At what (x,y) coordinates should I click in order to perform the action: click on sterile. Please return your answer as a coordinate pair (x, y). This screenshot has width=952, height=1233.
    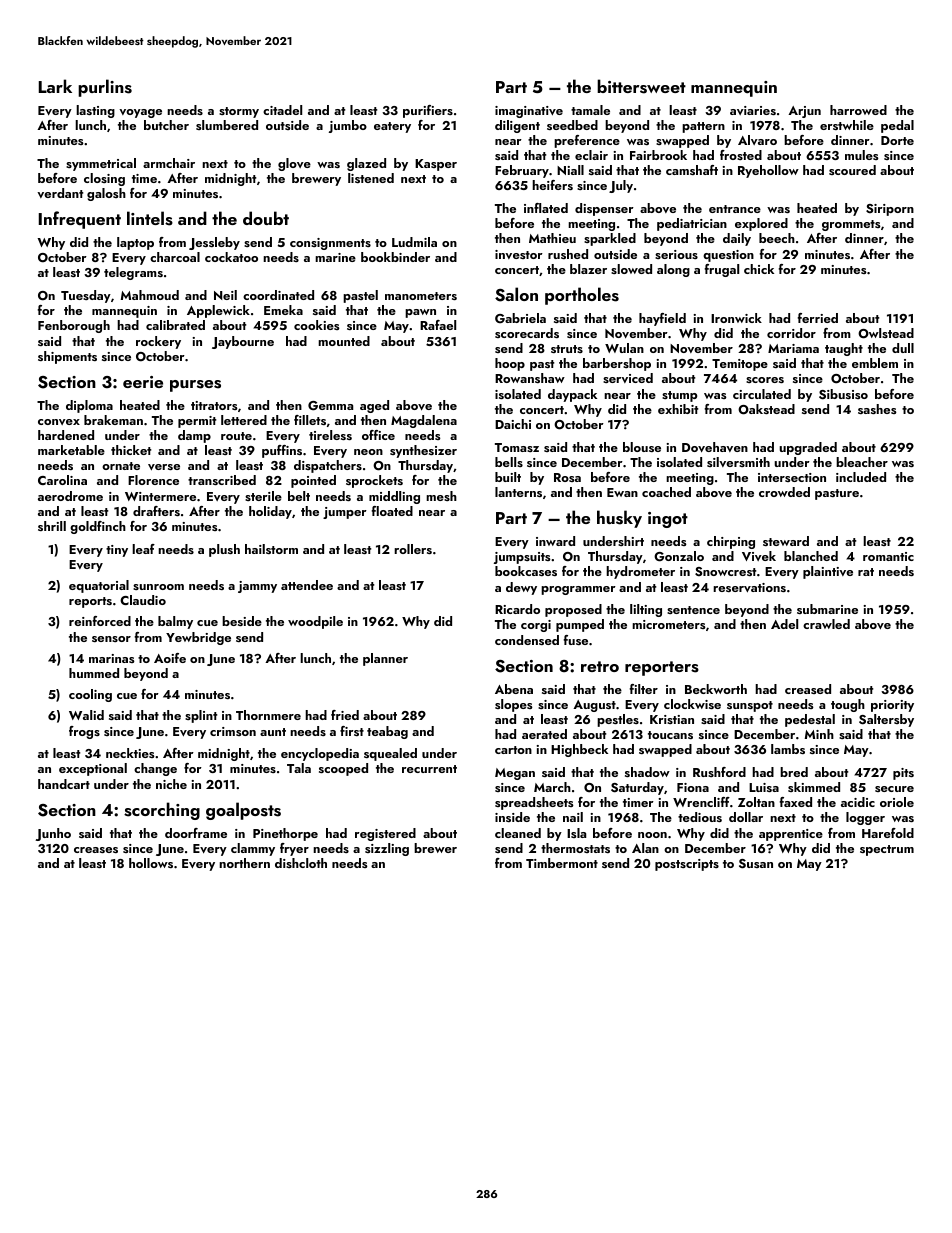
    Looking at the image, I should click on (263, 496).
